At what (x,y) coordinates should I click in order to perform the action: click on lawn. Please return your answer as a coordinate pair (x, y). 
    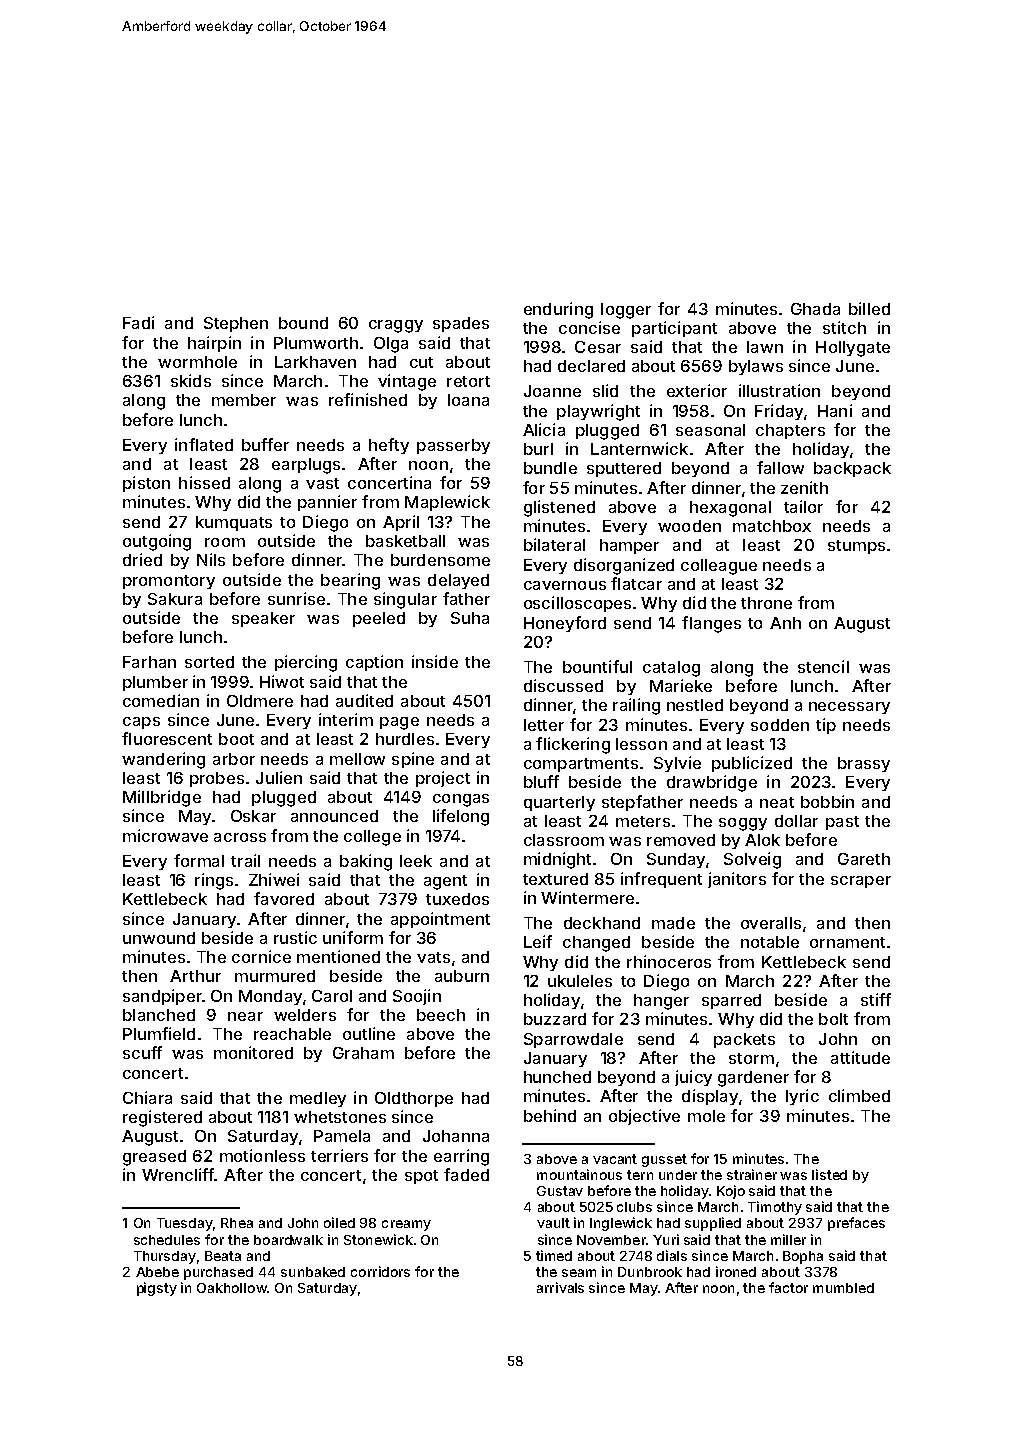
    Looking at the image, I should click on (765, 347).
